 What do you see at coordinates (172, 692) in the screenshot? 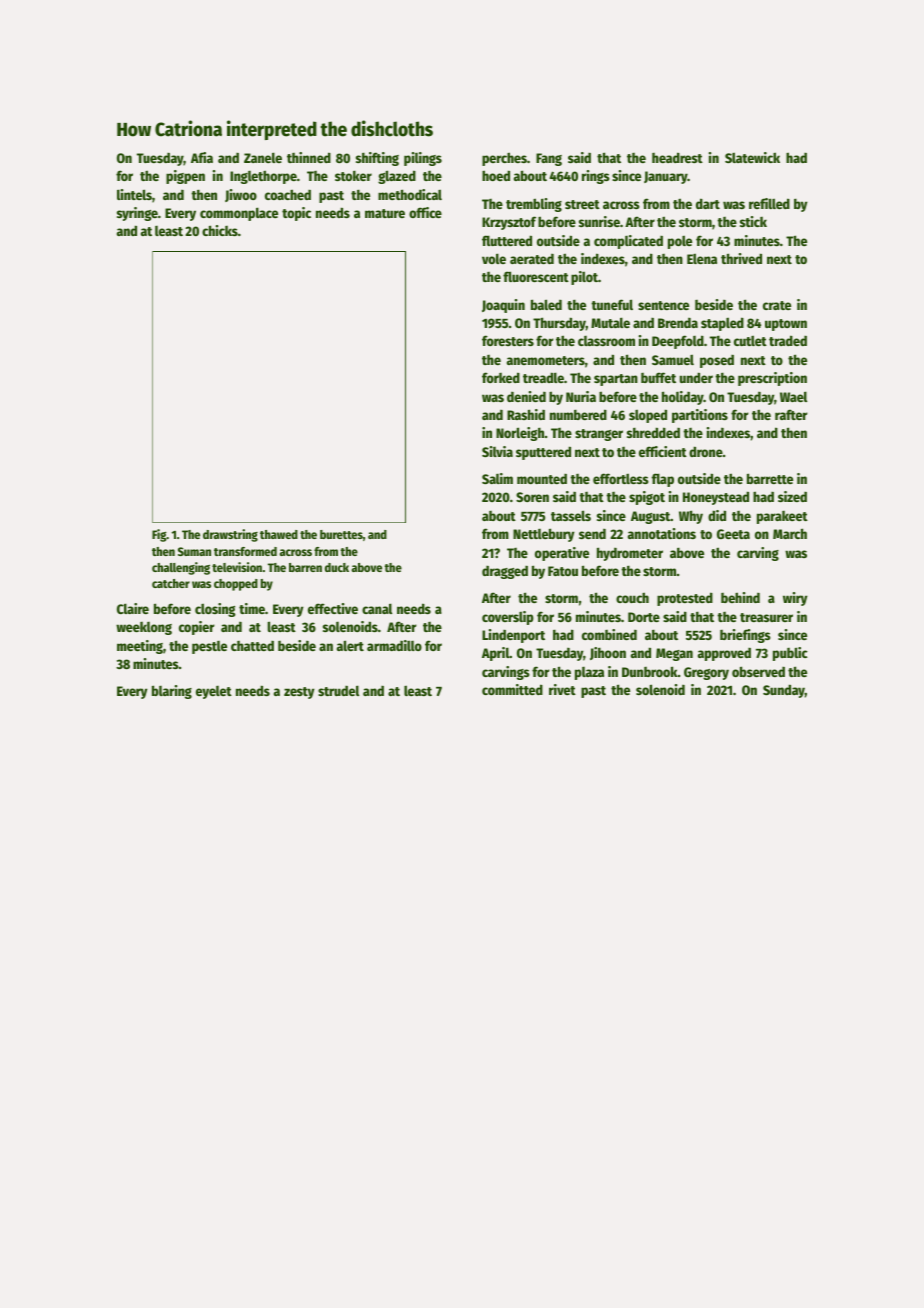
I see `blaring` at bounding box center [172, 692].
